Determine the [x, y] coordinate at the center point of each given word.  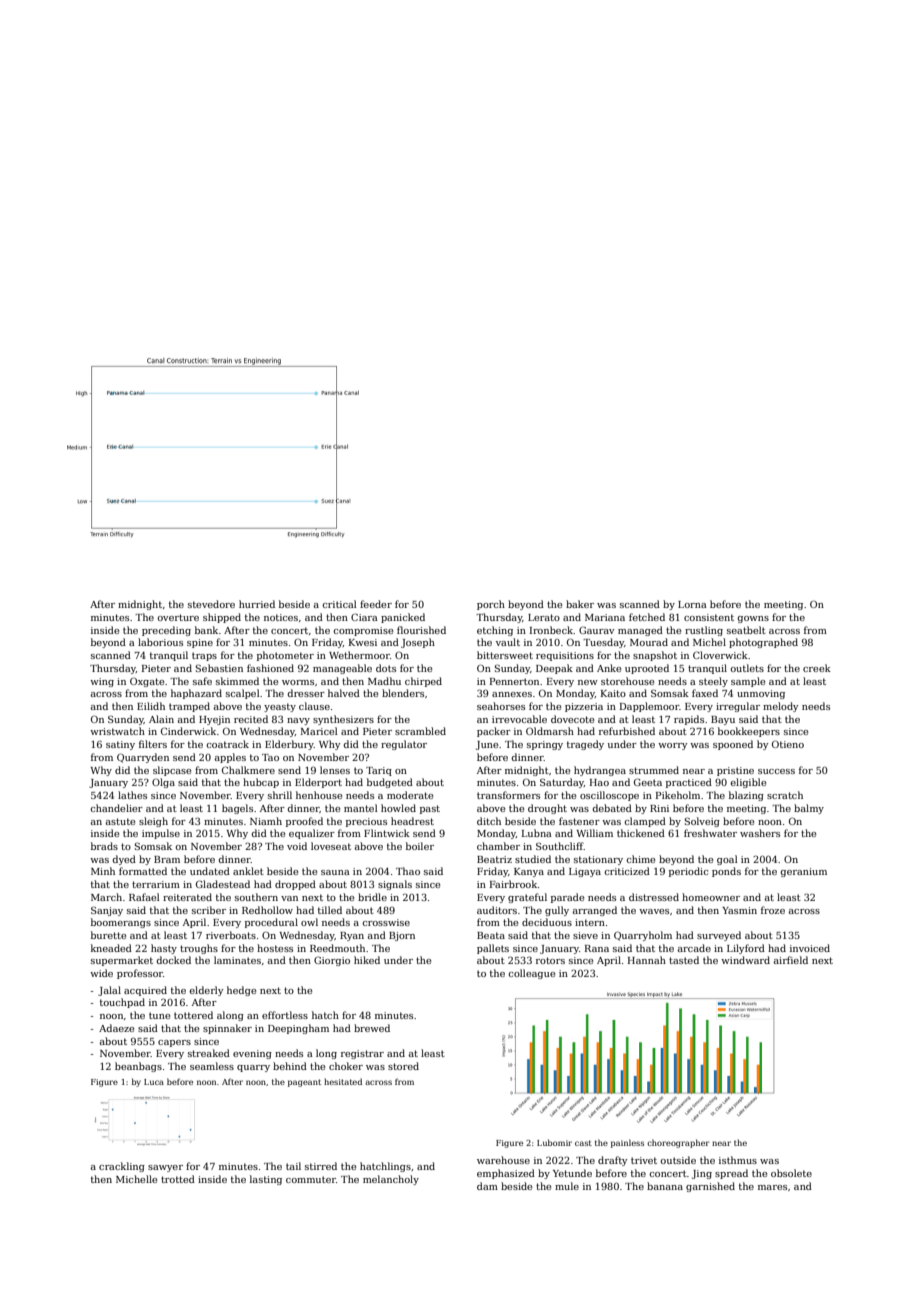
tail [293, 1166]
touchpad [122, 1003]
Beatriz [494, 859]
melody [781, 707]
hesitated [343, 1081]
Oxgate [147, 682]
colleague [531, 974]
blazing [746, 796]
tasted [684, 960]
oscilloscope [609, 796]
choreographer [678, 1143]
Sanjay [107, 911]
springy [545, 745]
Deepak [554, 669]
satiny [120, 745]
